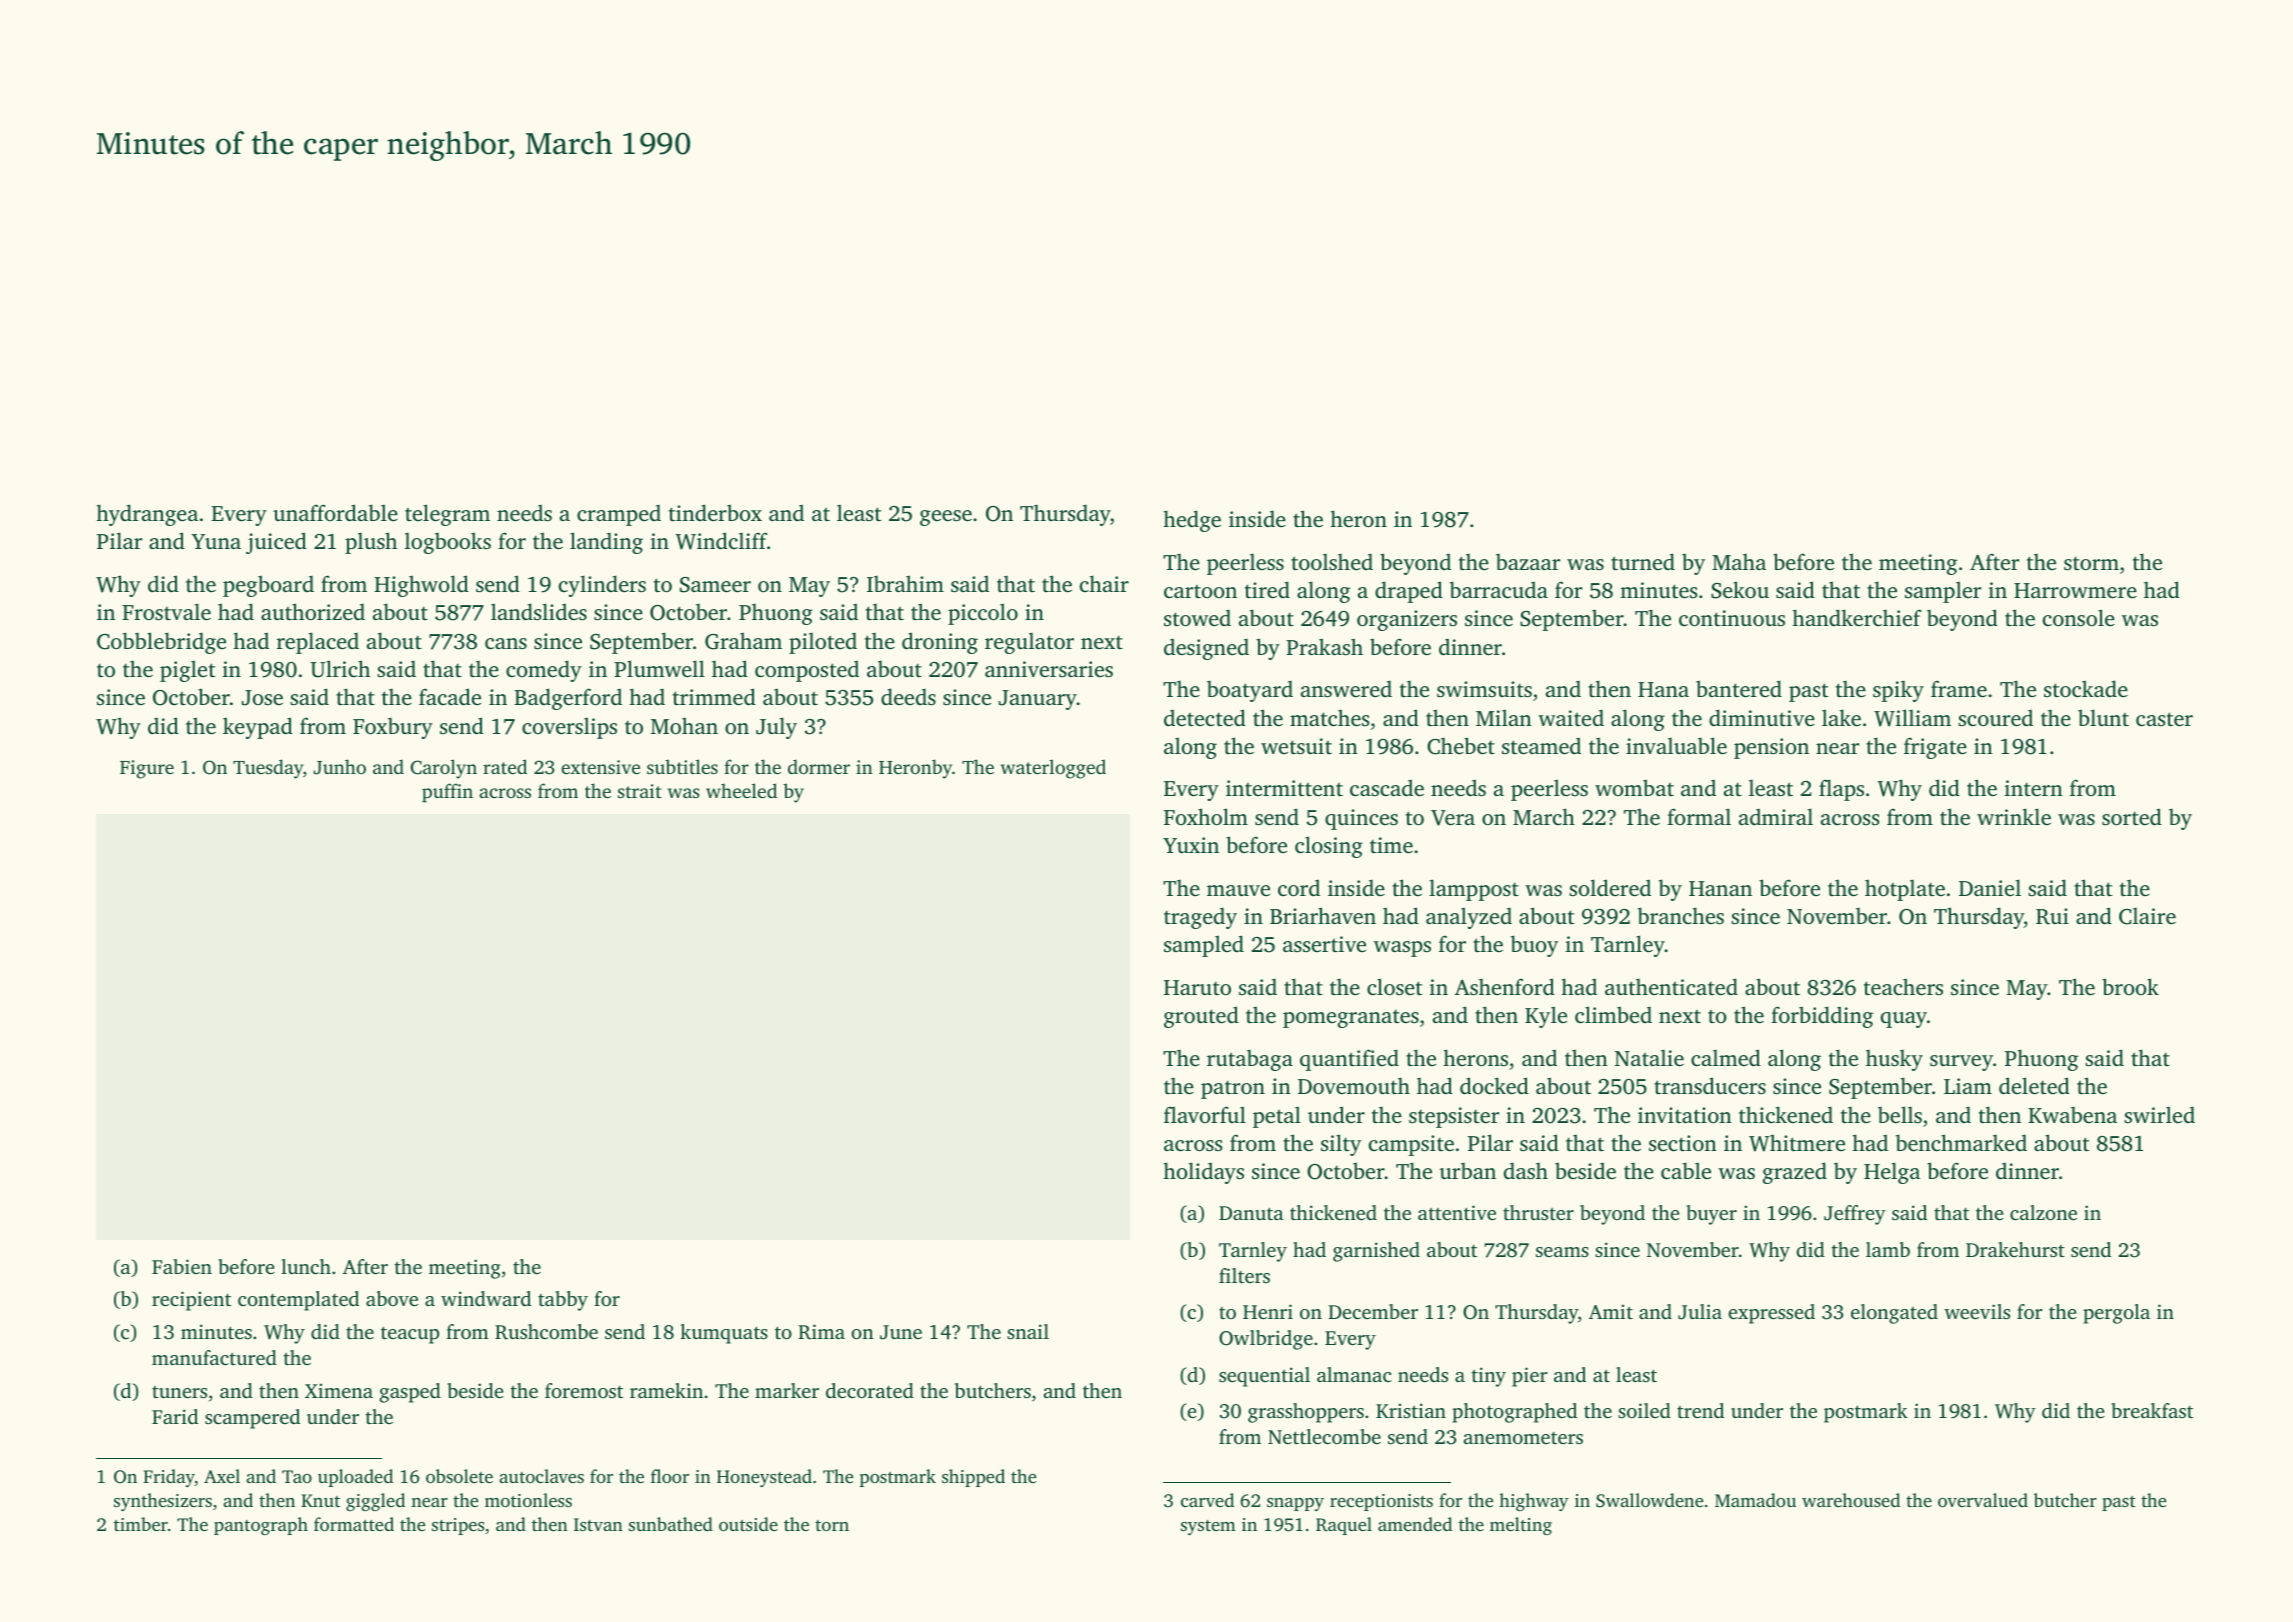 The width and height of the screenshot is (2293, 1622). What do you see at coordinates (1208, 1527) in the screenshot?
I see `system` at bounding box center [1208, 1527].
